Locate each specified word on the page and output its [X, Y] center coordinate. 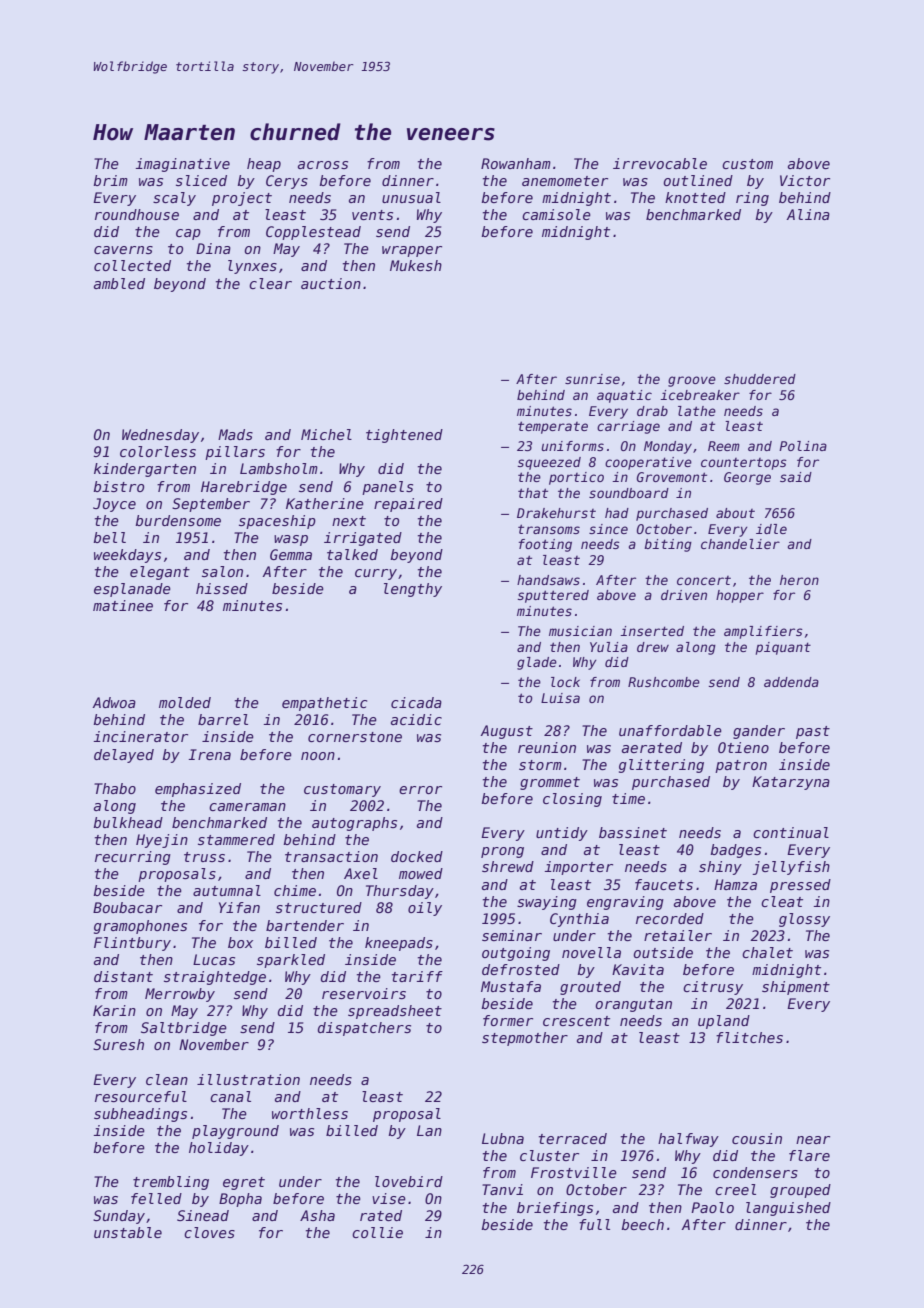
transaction [331, 856]
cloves [209, 1232]
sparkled [291, 961]
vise [389, 1198]
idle [771, 529]
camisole [556, 214]
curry [376, 574]
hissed [222, 588]
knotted [695, 197]
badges [735, 851]
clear [270, 283]
